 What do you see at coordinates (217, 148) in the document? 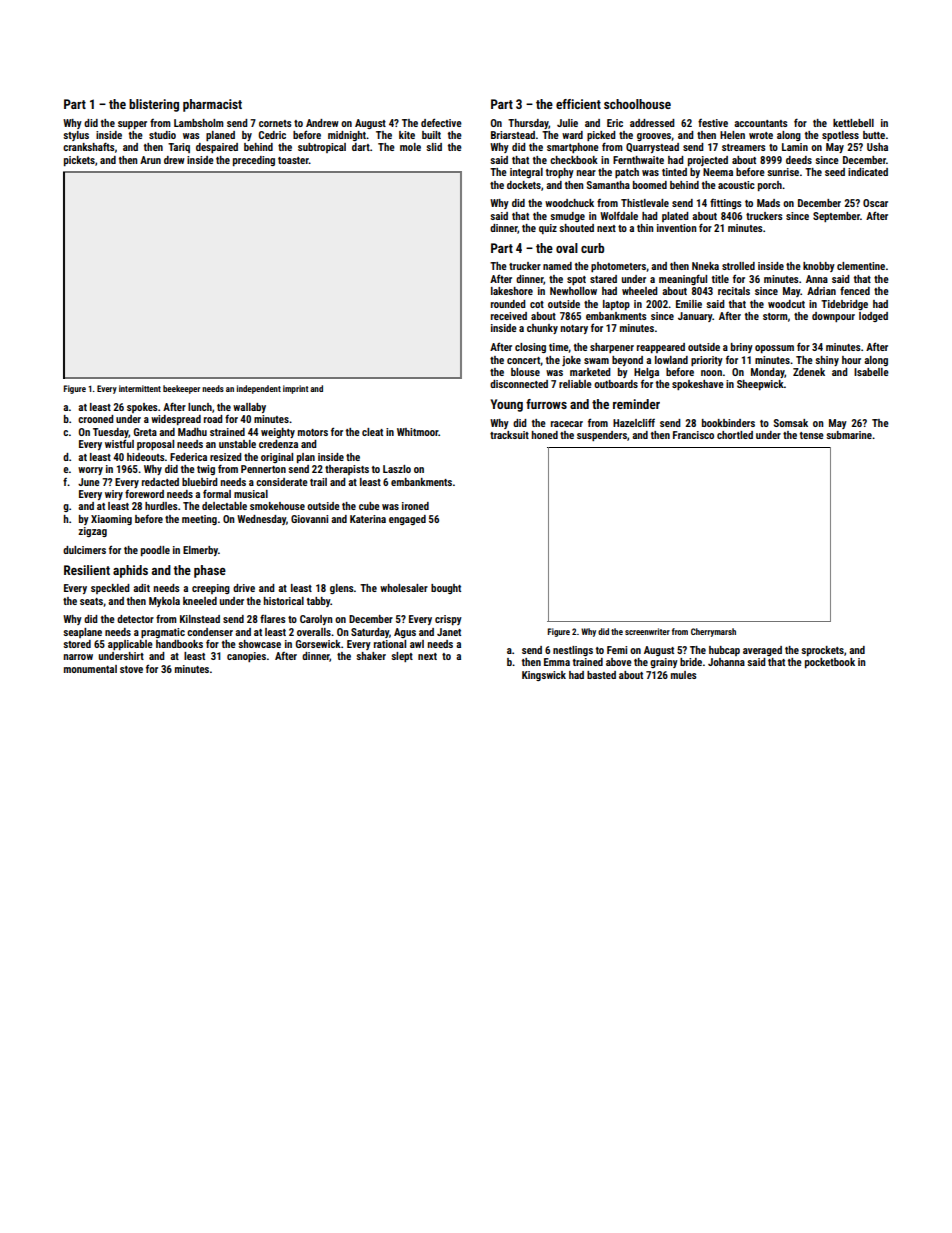
I see `despaired` at bounding box center [217, 148].
